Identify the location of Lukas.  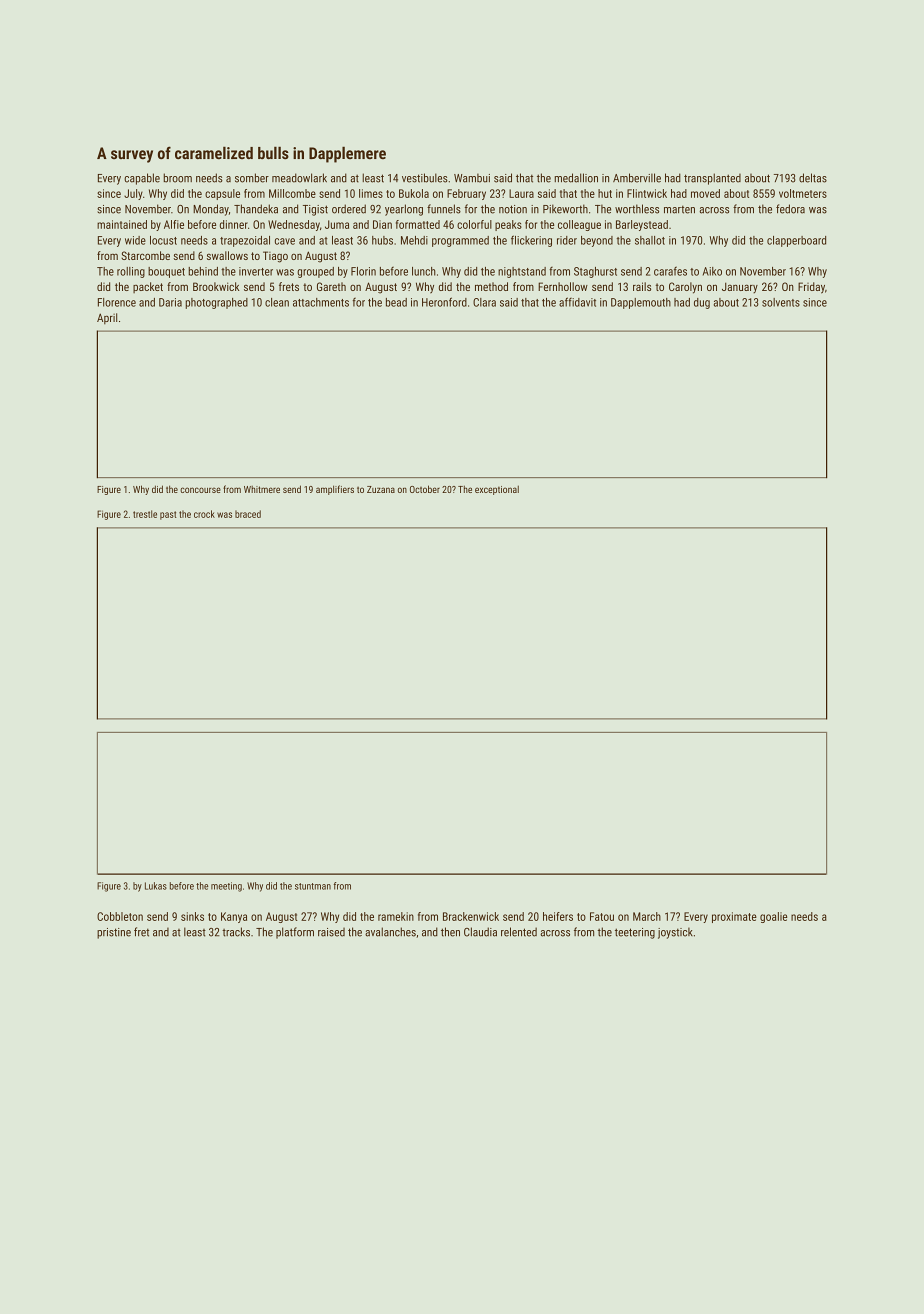
(156, 886).
